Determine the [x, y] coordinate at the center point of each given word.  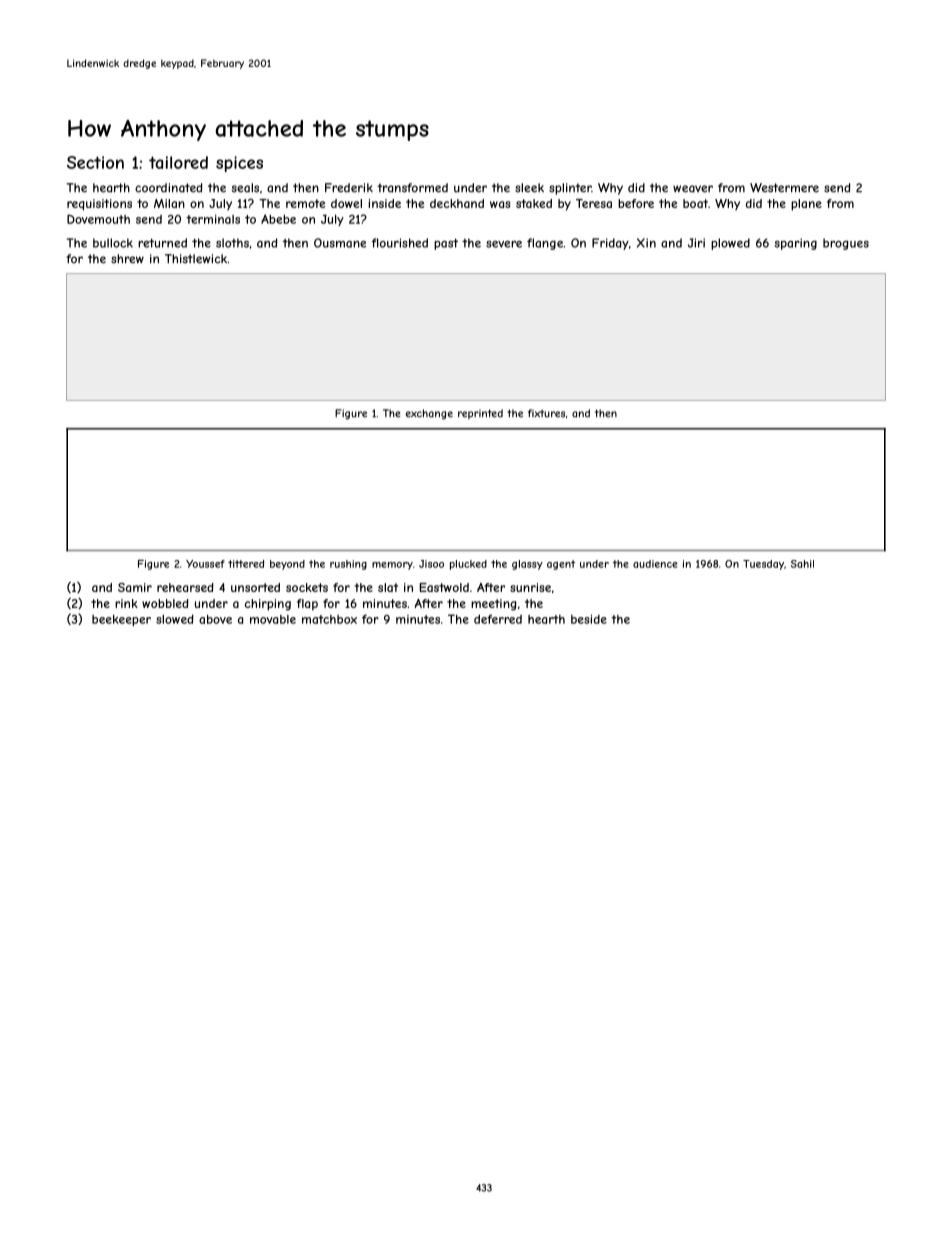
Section [95, 162]
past [446, 244]
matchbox [329, 619]
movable [273, 619]
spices [239, 164]
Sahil [802, 564]
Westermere [784, 188]
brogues [846, 244]
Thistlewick [196, 259]
